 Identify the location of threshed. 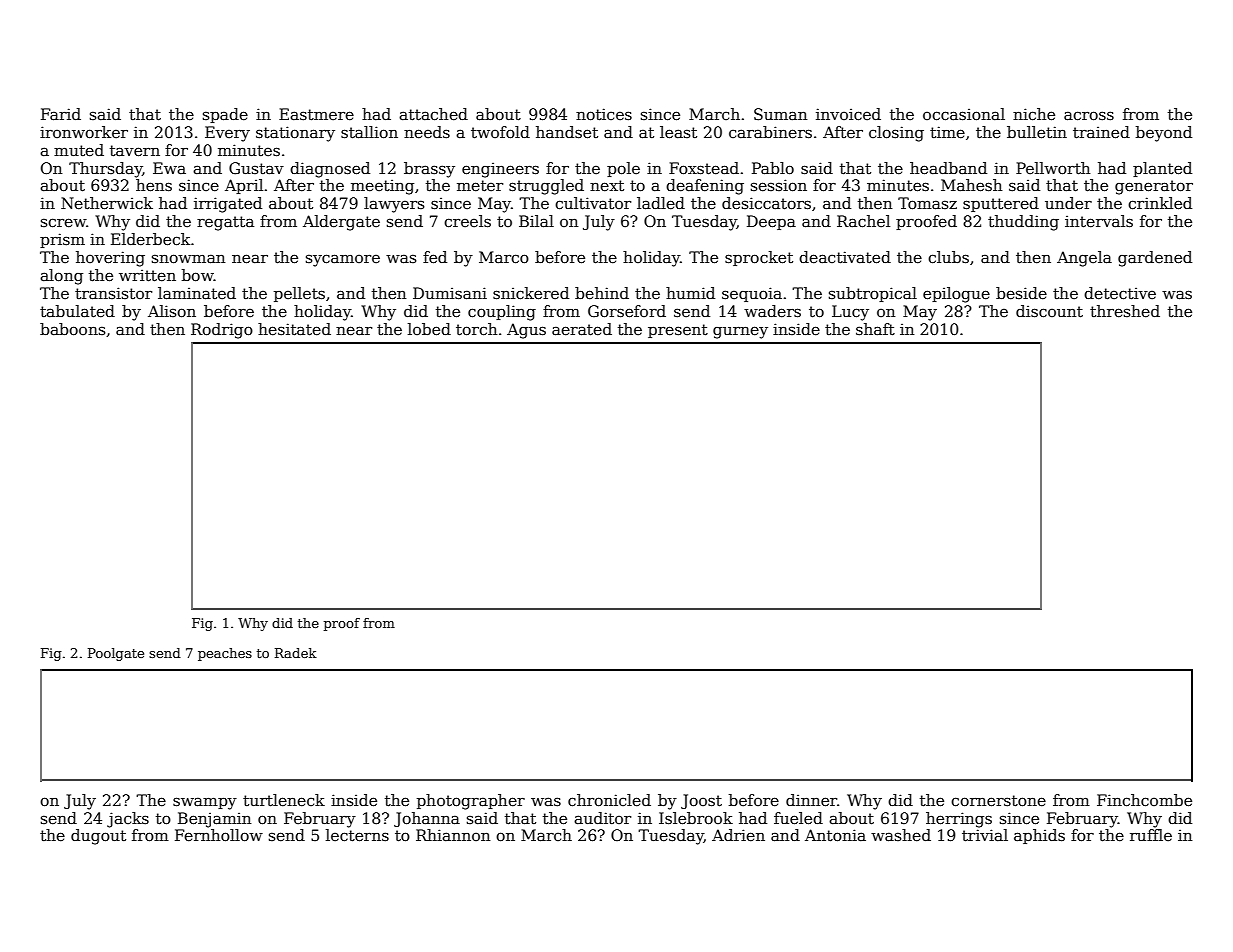
(1125, 311).
